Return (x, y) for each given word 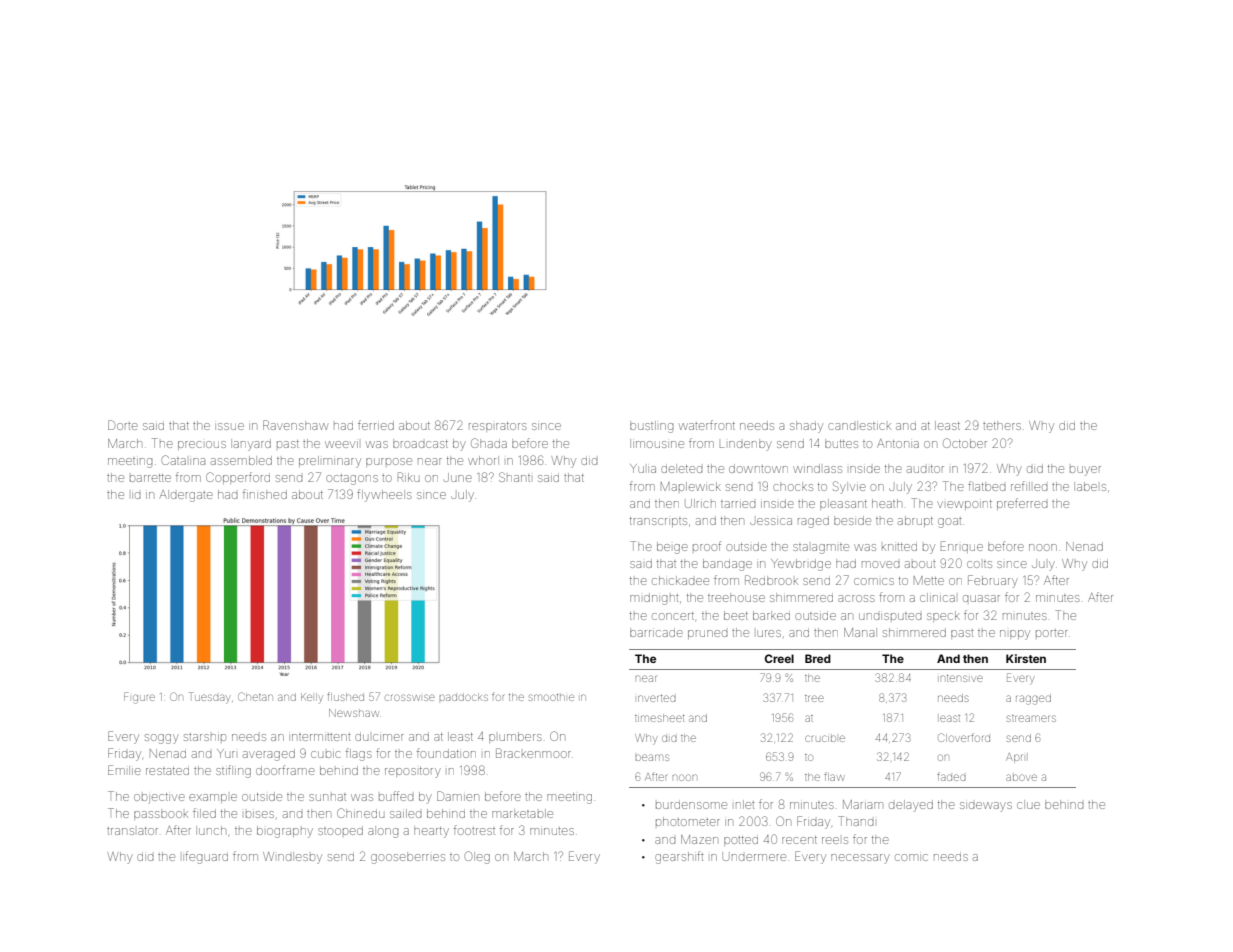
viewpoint (964, 505)
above (1021, 777)
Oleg (477, 857)
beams (652, 757)
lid (136, 495)
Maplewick (691, 486)
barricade (656, 632)
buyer (1085, 471)
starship (205, 737)
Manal (860, 632)
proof (707, 546)
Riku (409, 477)
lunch (211, 830)
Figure (139, 698)
